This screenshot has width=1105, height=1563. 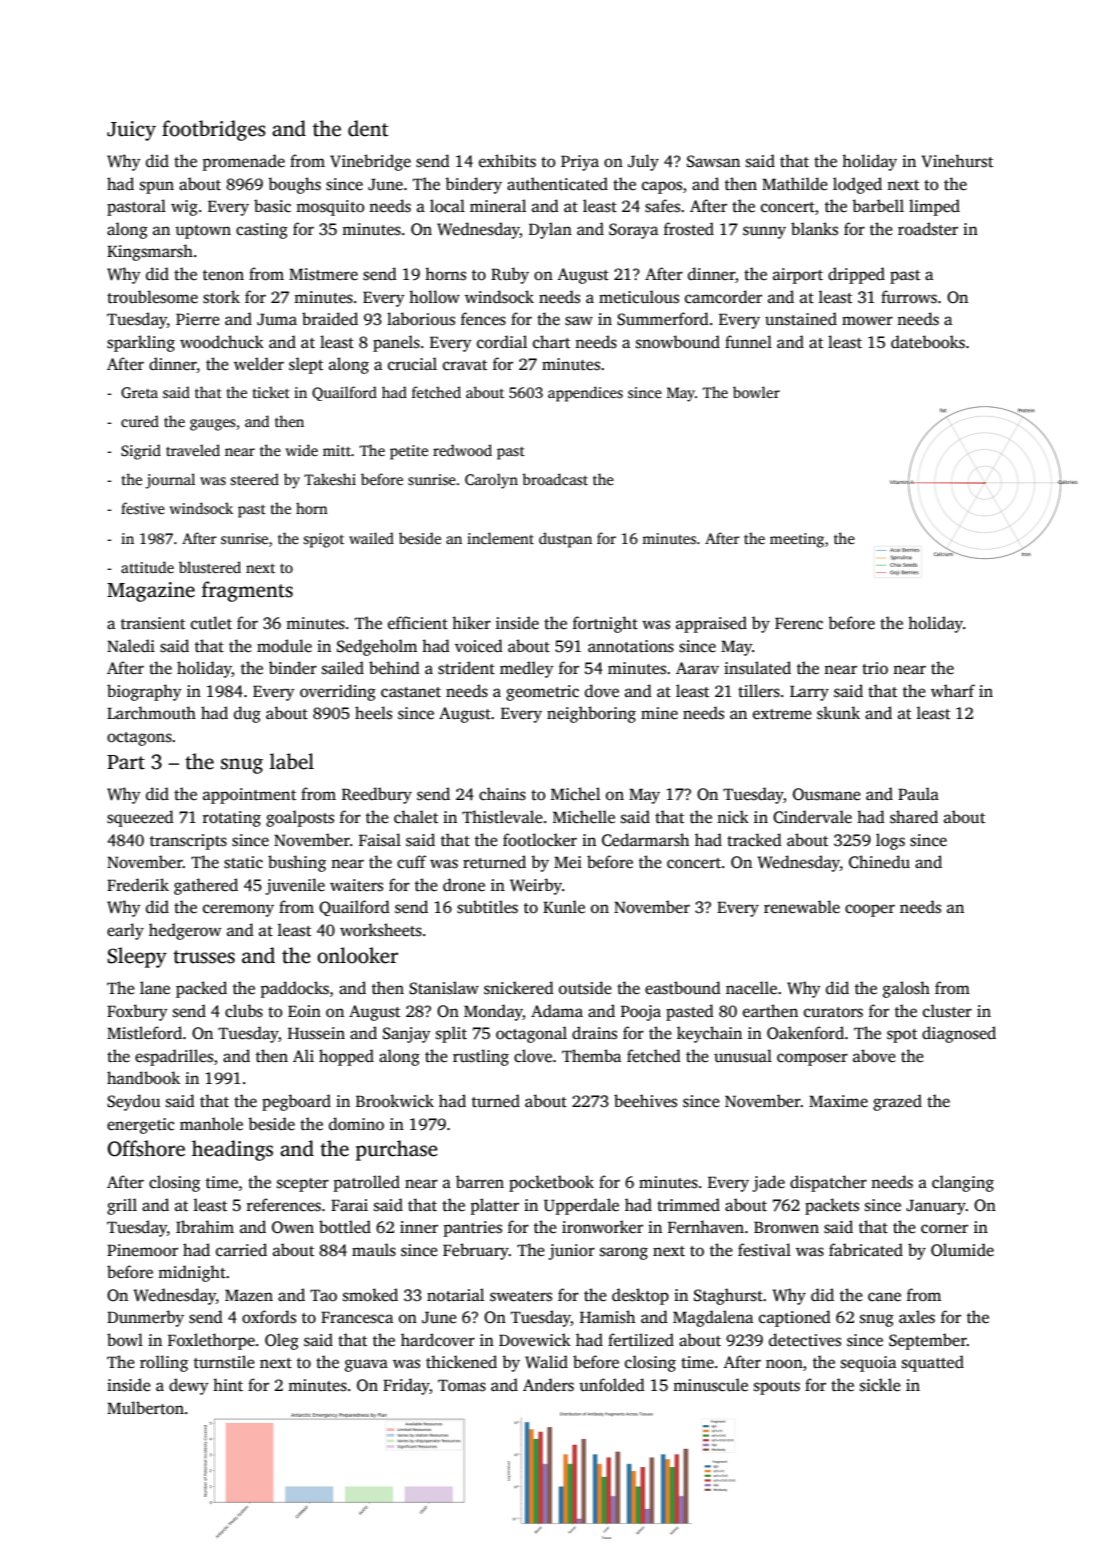 I want to click on Maxime, so click(x=838, y=1101).
